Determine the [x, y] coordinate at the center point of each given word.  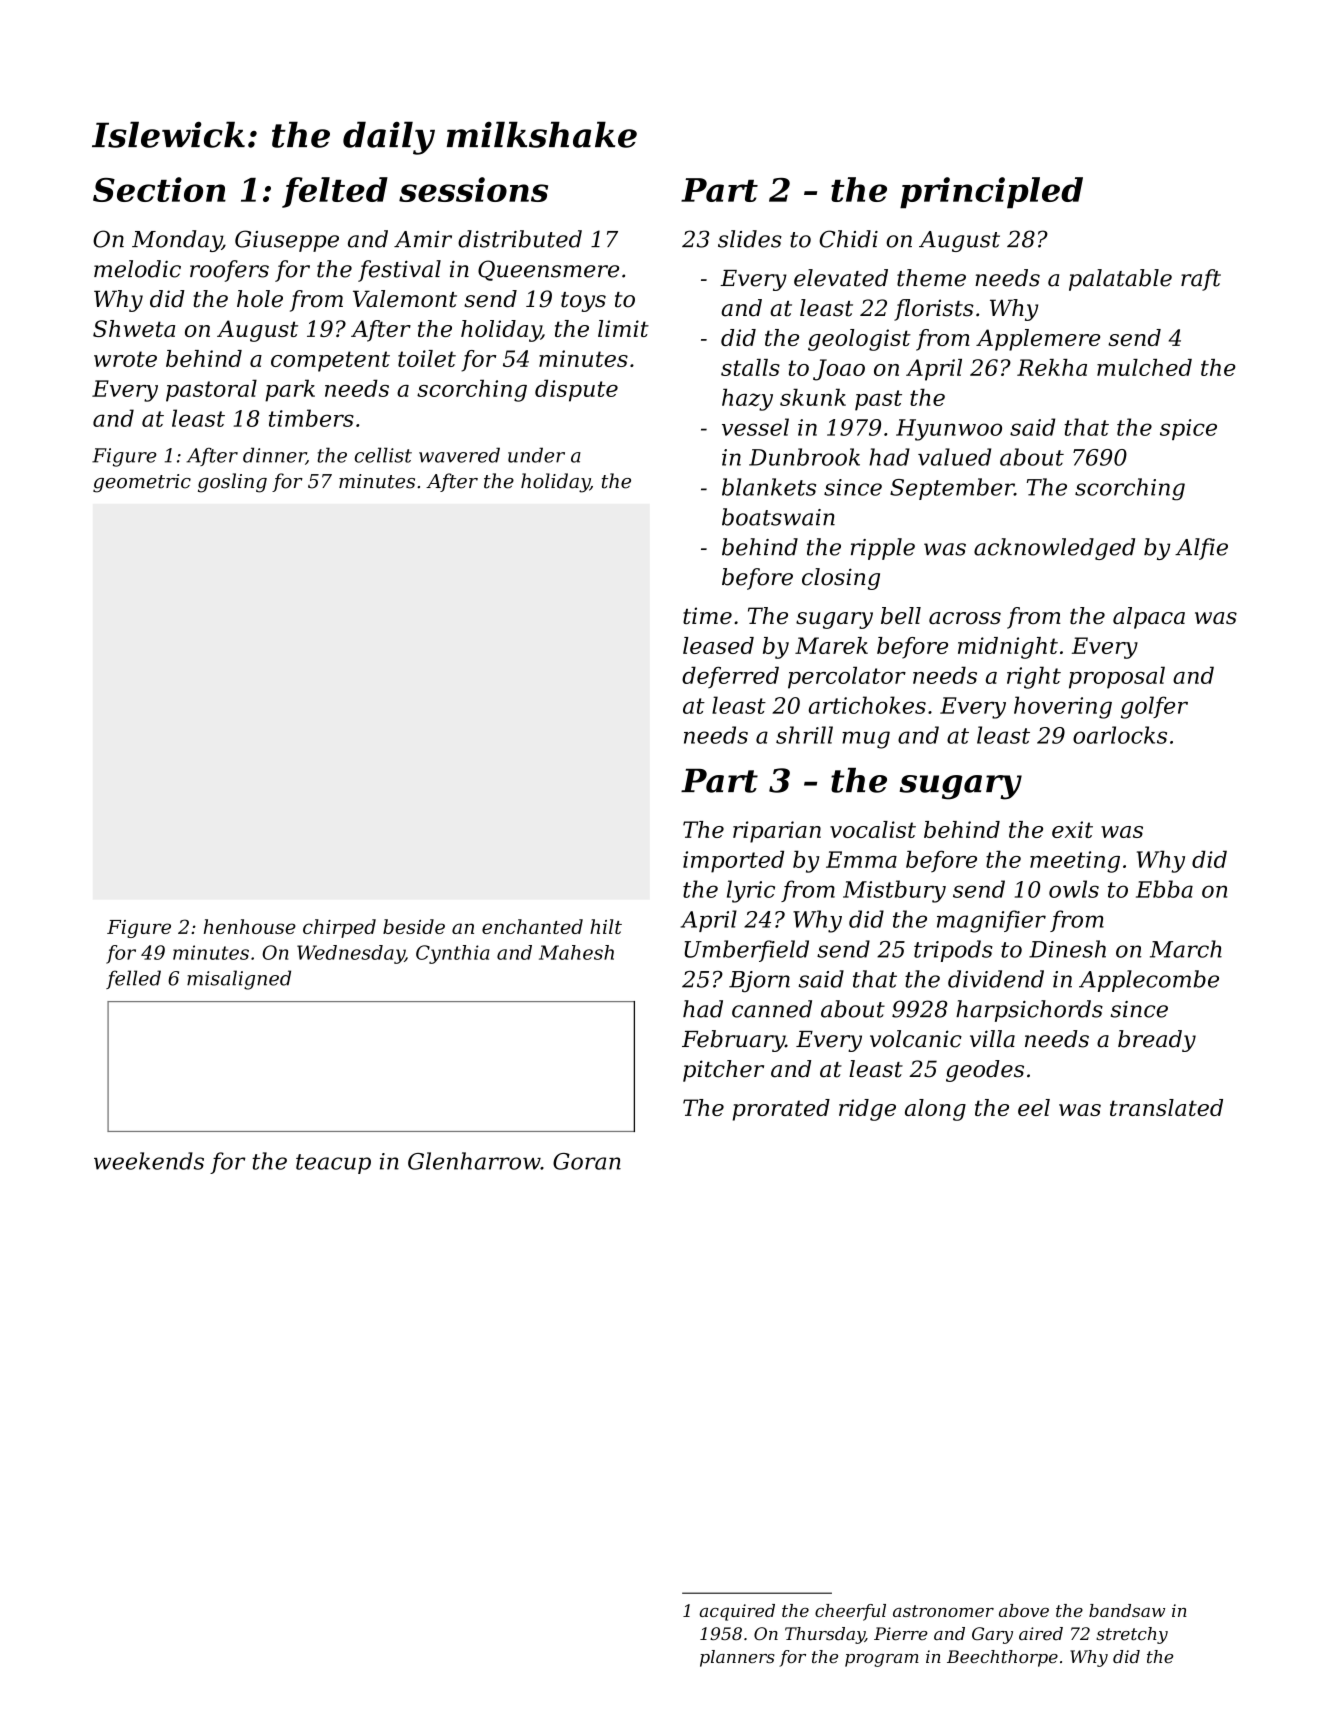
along [935, 1110]
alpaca [1149, 618]
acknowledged [1054, 549]
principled [991, 193]
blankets [769, 487]
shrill [804, 735]
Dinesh [1067, 949]
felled [133, 979]
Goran [587, 1161]
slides [750, 239]
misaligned [239, 980]
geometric [142, 483]
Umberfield [747, 951]
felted [335, 192]
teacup [333, 1164]
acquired [737, 1612]
